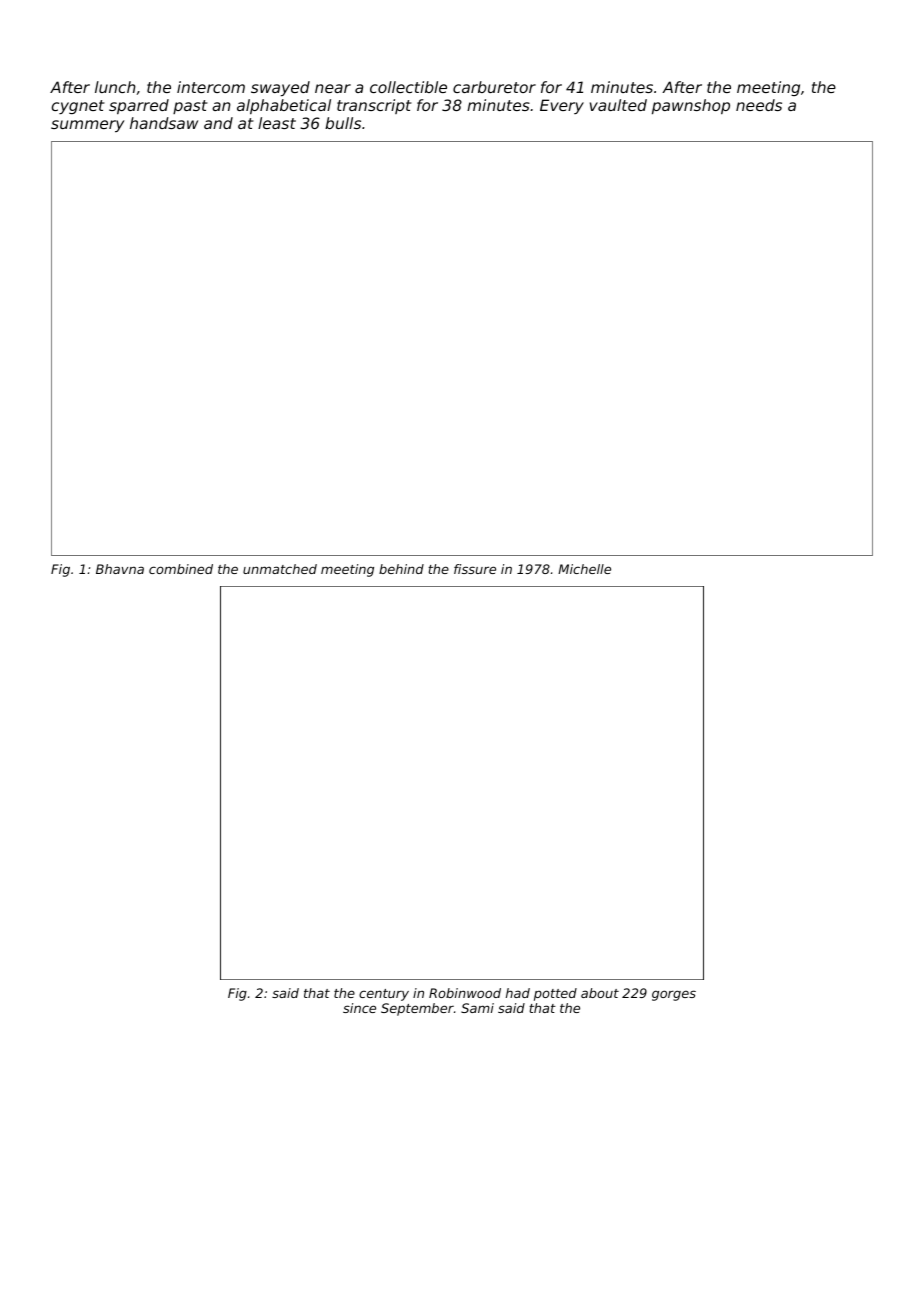  Describe the element at coordinates (280, 569) in the screenshot. I see `unmatched` at that location.
